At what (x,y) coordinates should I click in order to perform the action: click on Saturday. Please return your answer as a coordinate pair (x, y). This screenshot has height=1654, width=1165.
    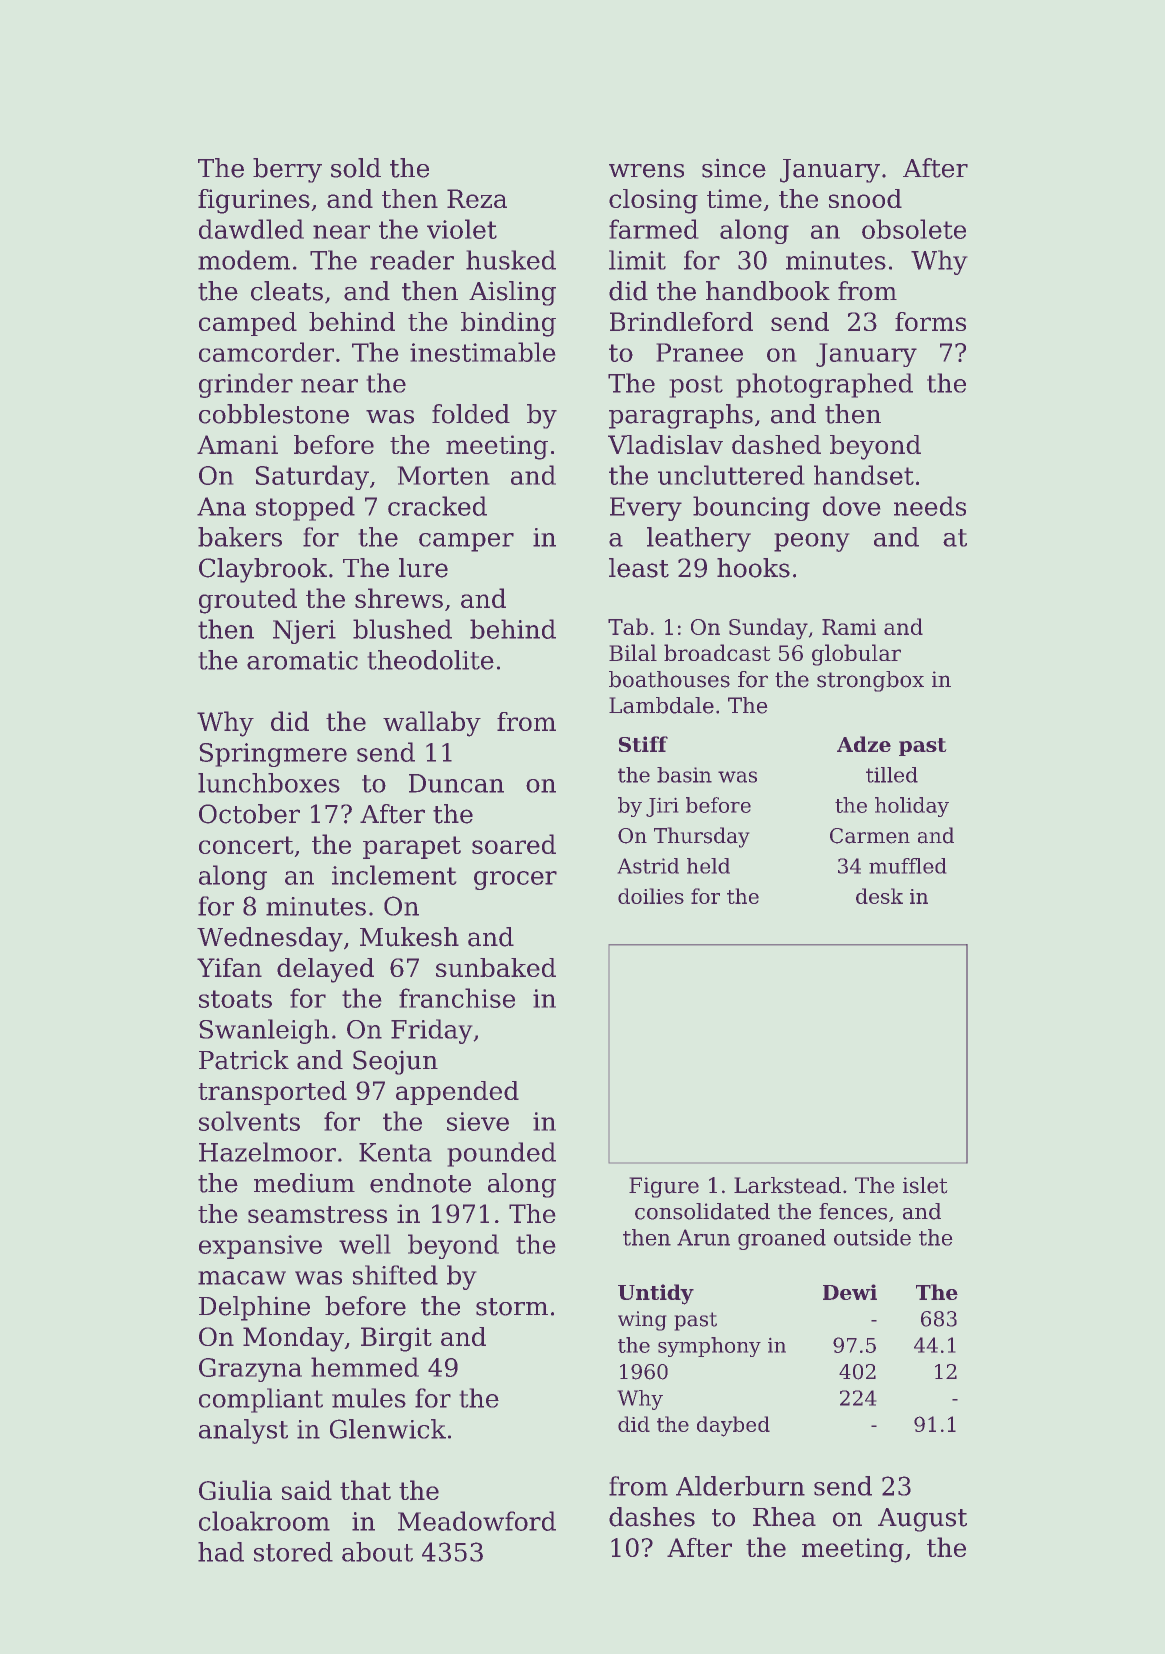
    Looking at the image, I should click on (312, 477).
